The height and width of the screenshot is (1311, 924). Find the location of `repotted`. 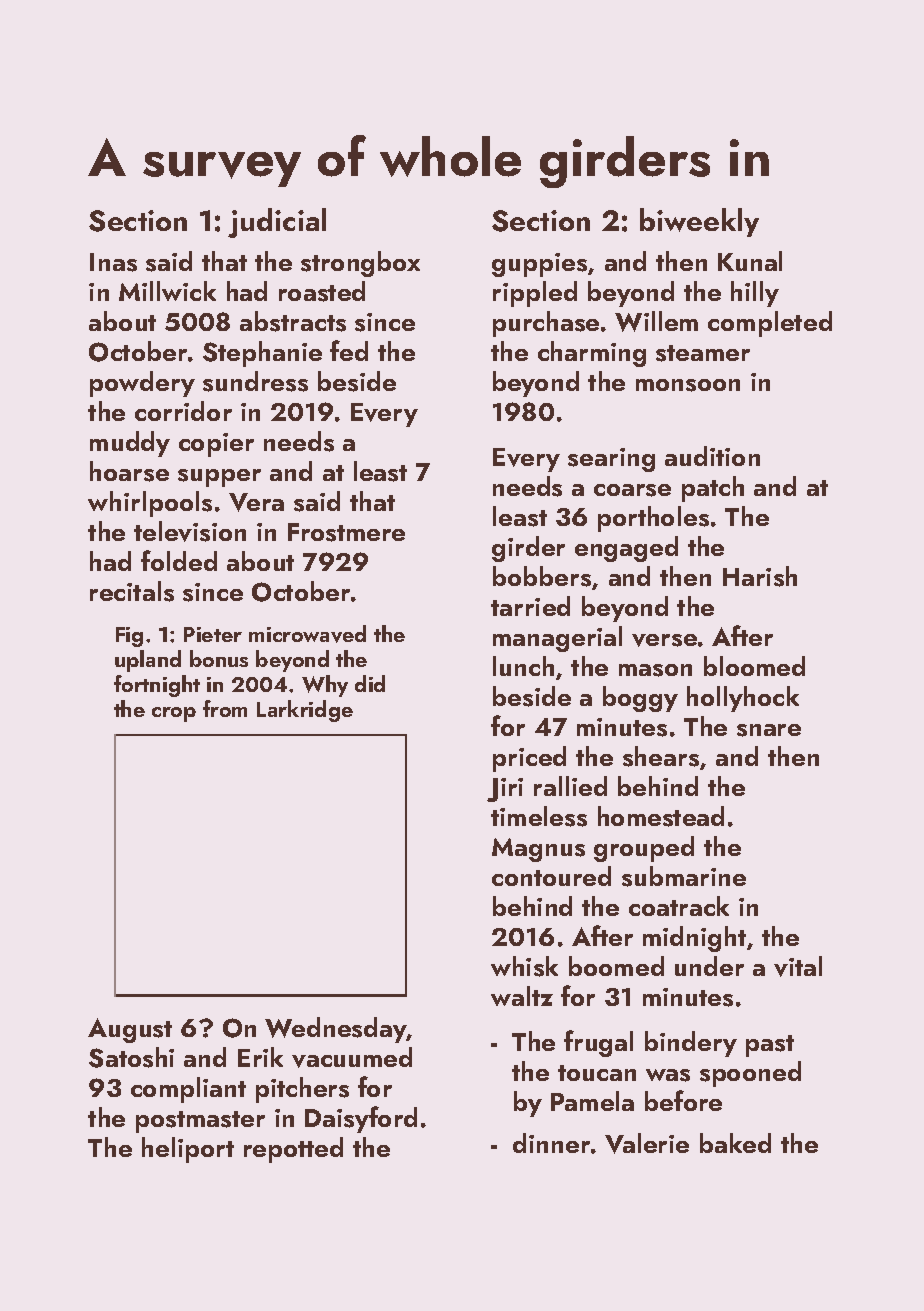

repotted is located at coordinates (293, 1150).
